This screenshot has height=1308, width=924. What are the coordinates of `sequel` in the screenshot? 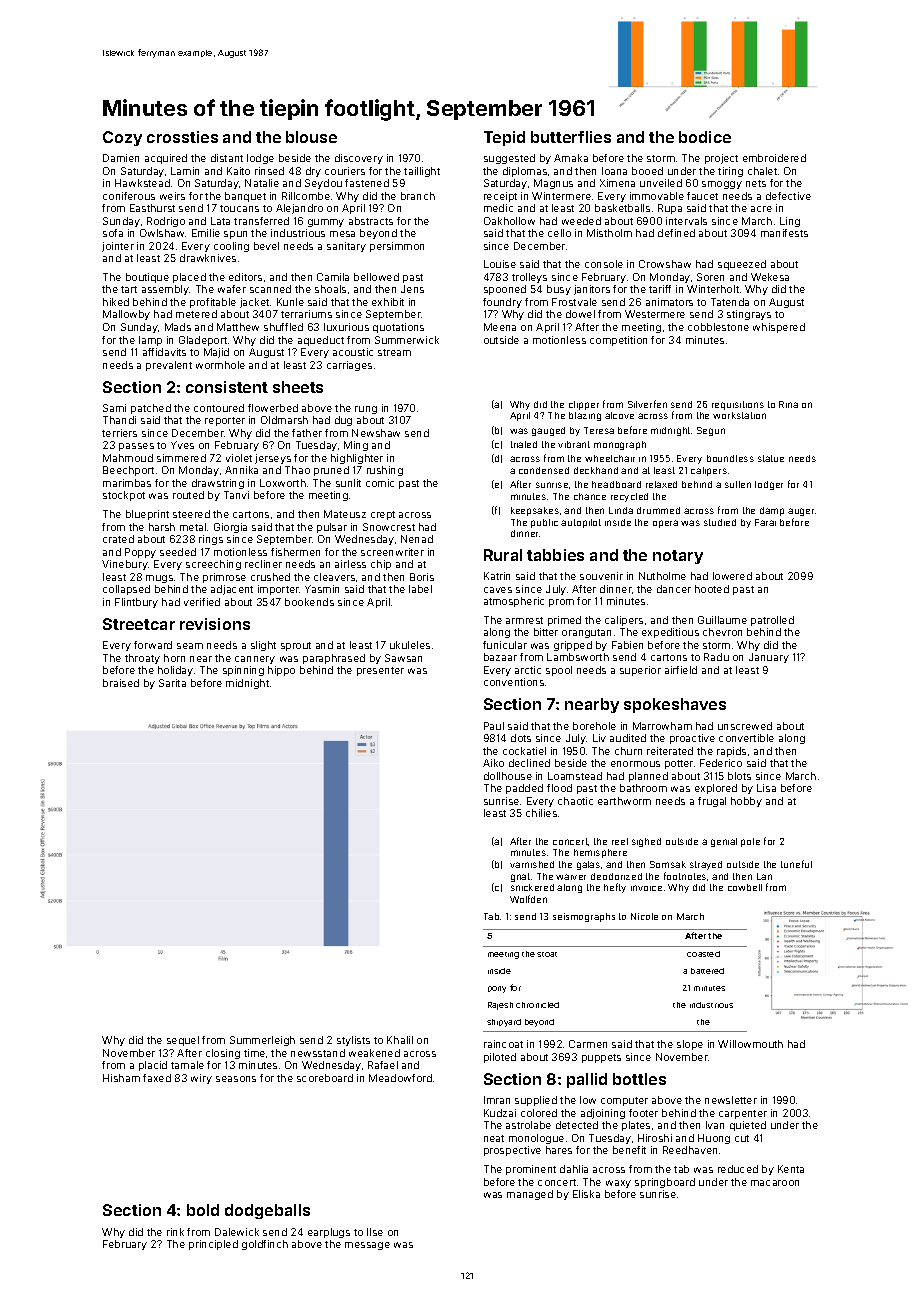 It's located at (183, 1041).
